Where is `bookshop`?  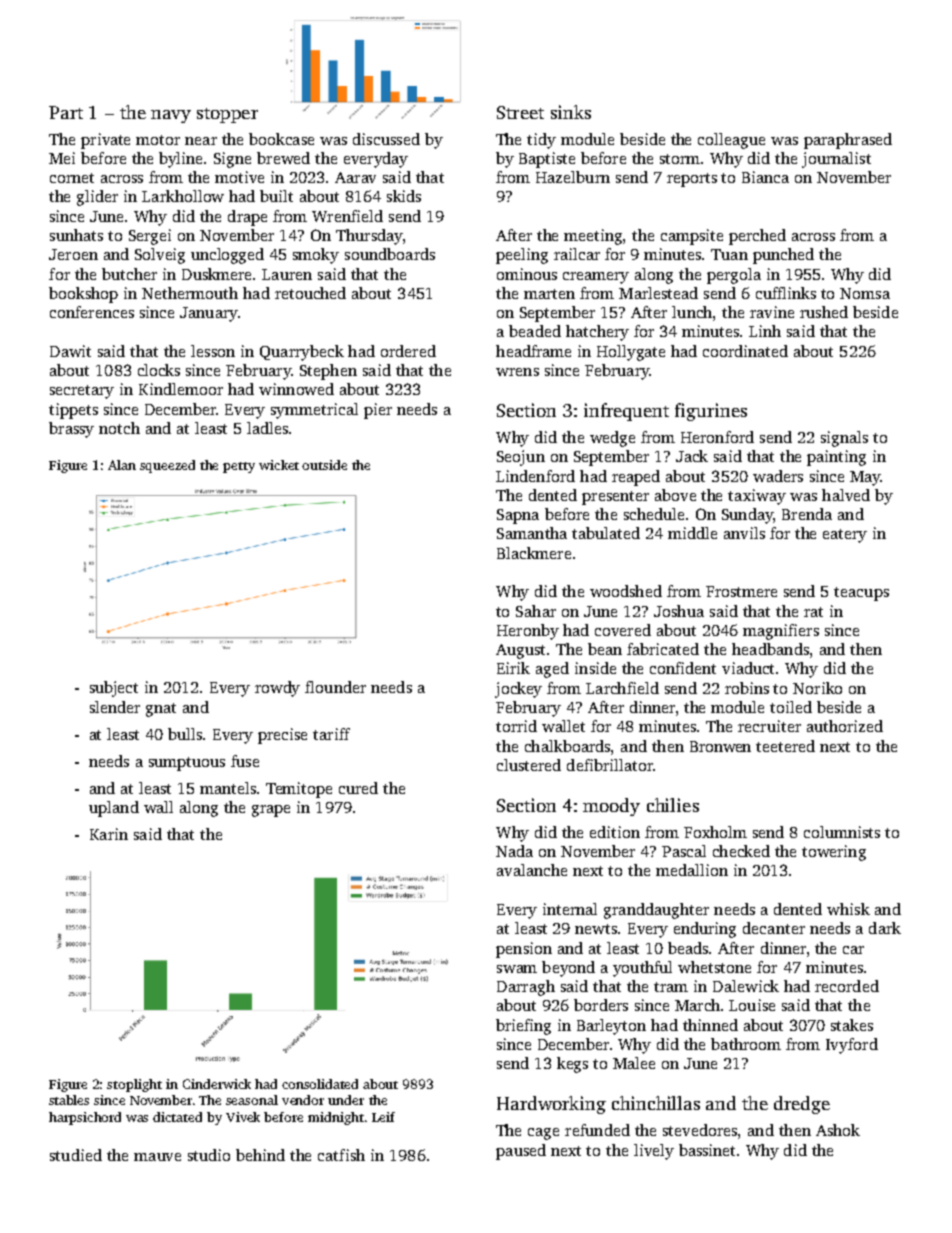
bookshop is located at coordinates (83, 295).
